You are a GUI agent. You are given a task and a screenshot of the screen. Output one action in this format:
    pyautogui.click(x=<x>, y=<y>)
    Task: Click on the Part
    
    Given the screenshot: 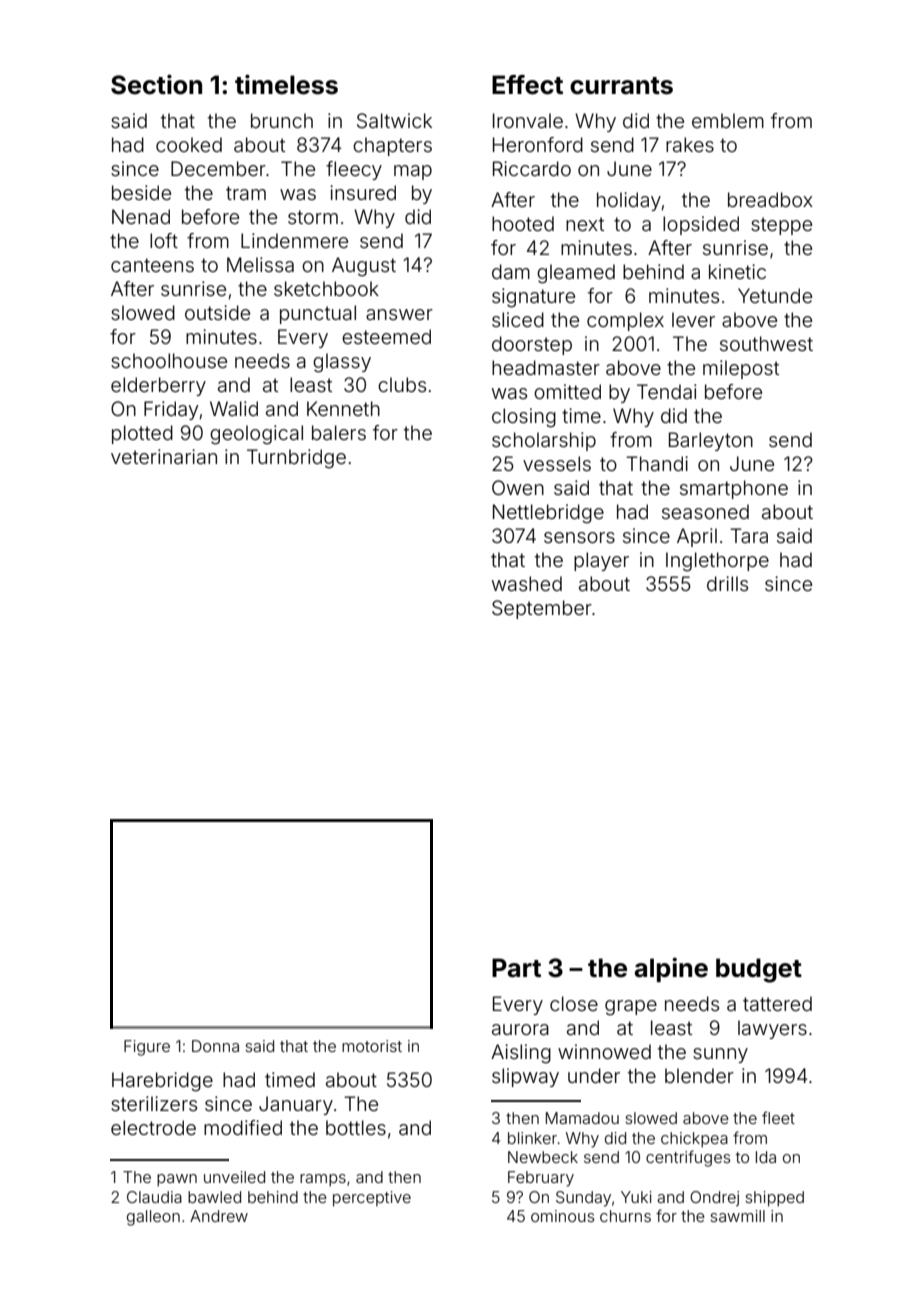 What is the action you would take?
    pyautogui.click(x=516, y=968)
